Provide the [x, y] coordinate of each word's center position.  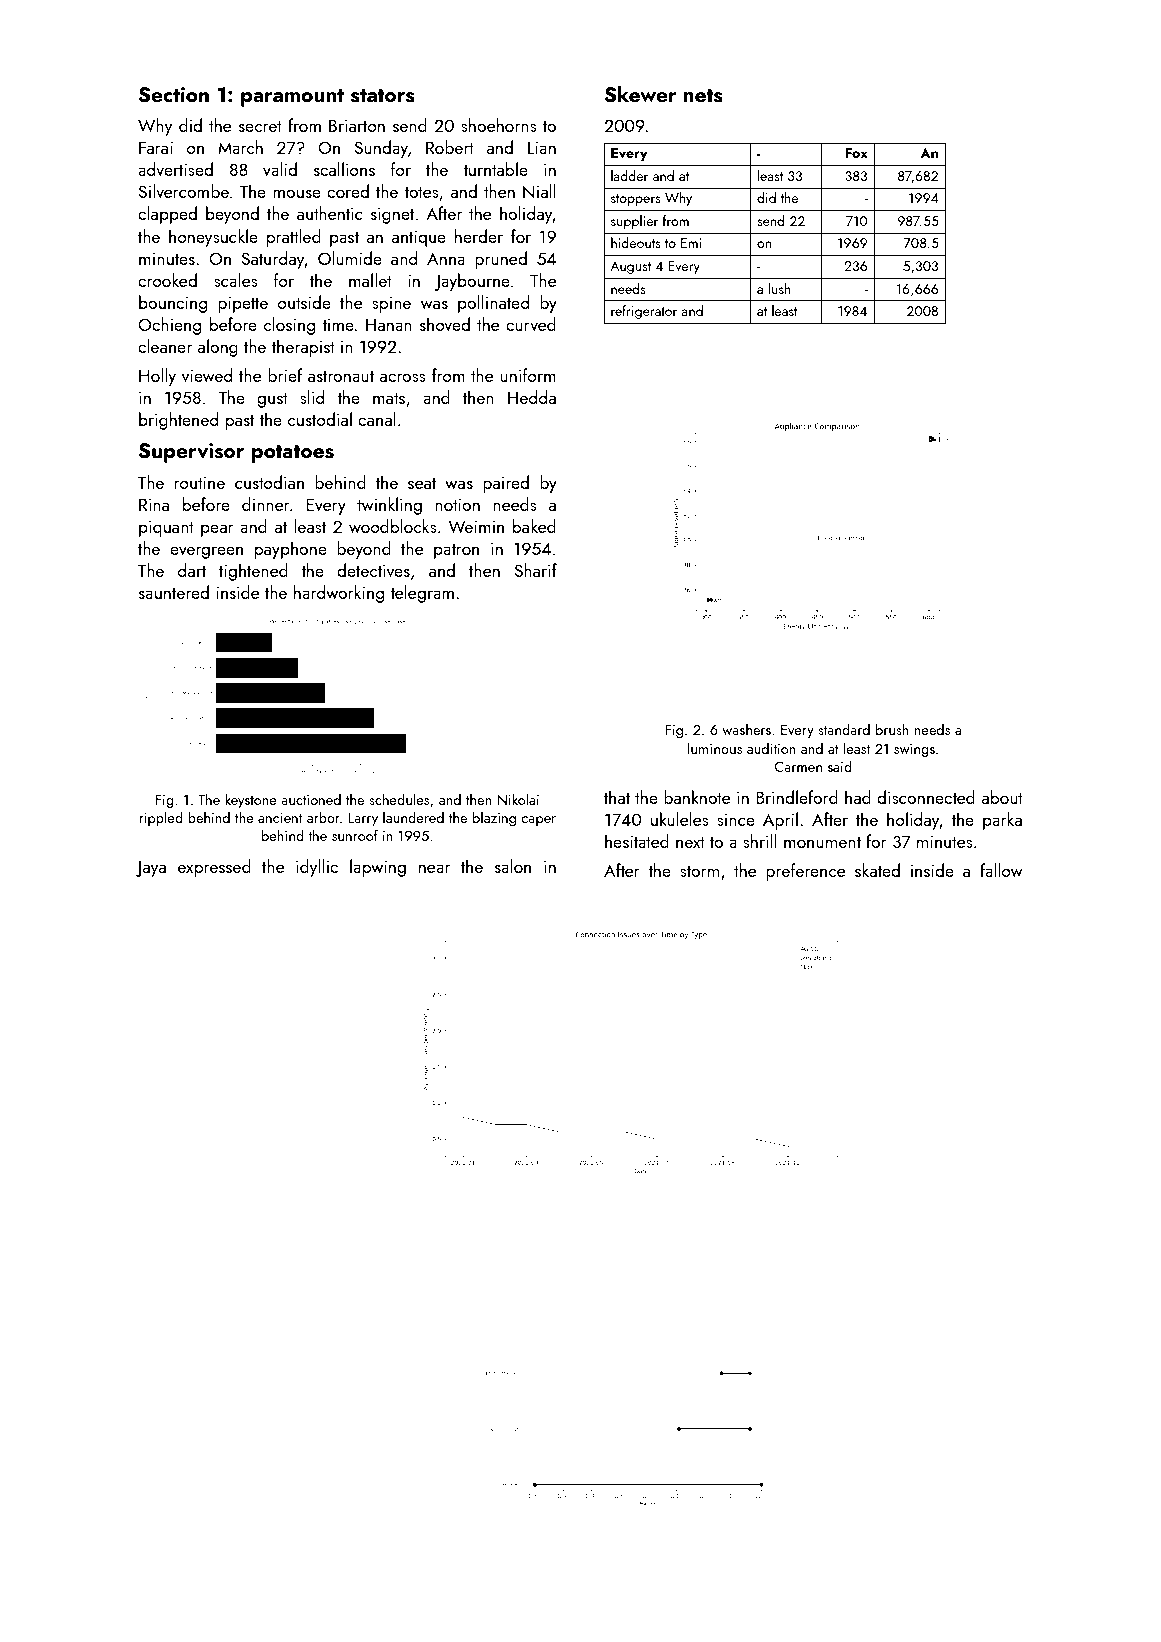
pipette [243, 304]
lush [779, 288]
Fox [856, 153]
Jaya [151, 868]
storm [699, 871]
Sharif [536, 570]
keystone [251, 800]
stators [383, 96]
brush [892, 729]
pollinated [493, 304]
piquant [166, 528]
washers [746, 729]
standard [844, 729]
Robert [450, 147]
